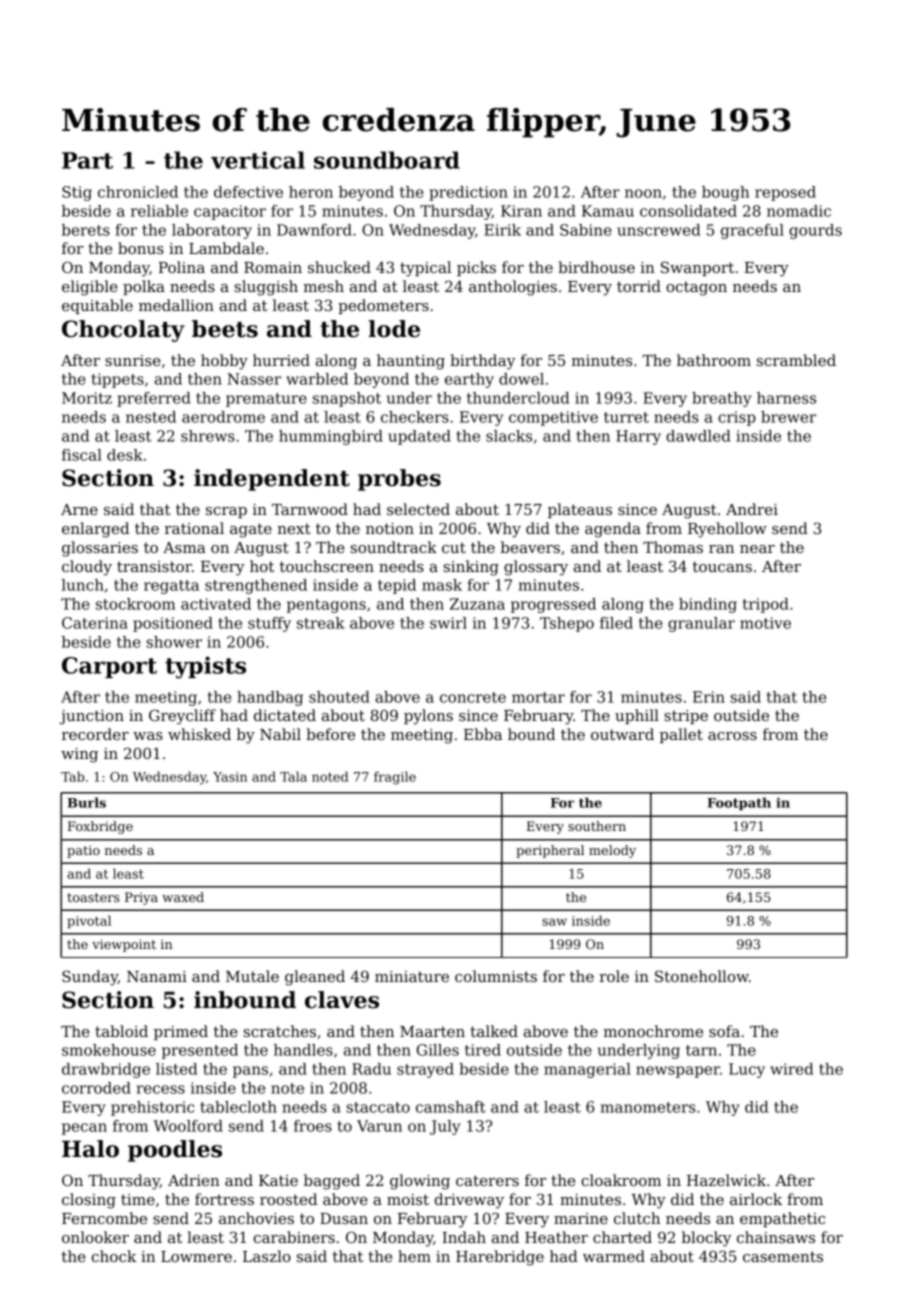 Image resolution: width=908 pixels, height=1316 pixels. Describe the element at coordinates (487, 1180) in the screenshot. I see `caterers` at that location.
